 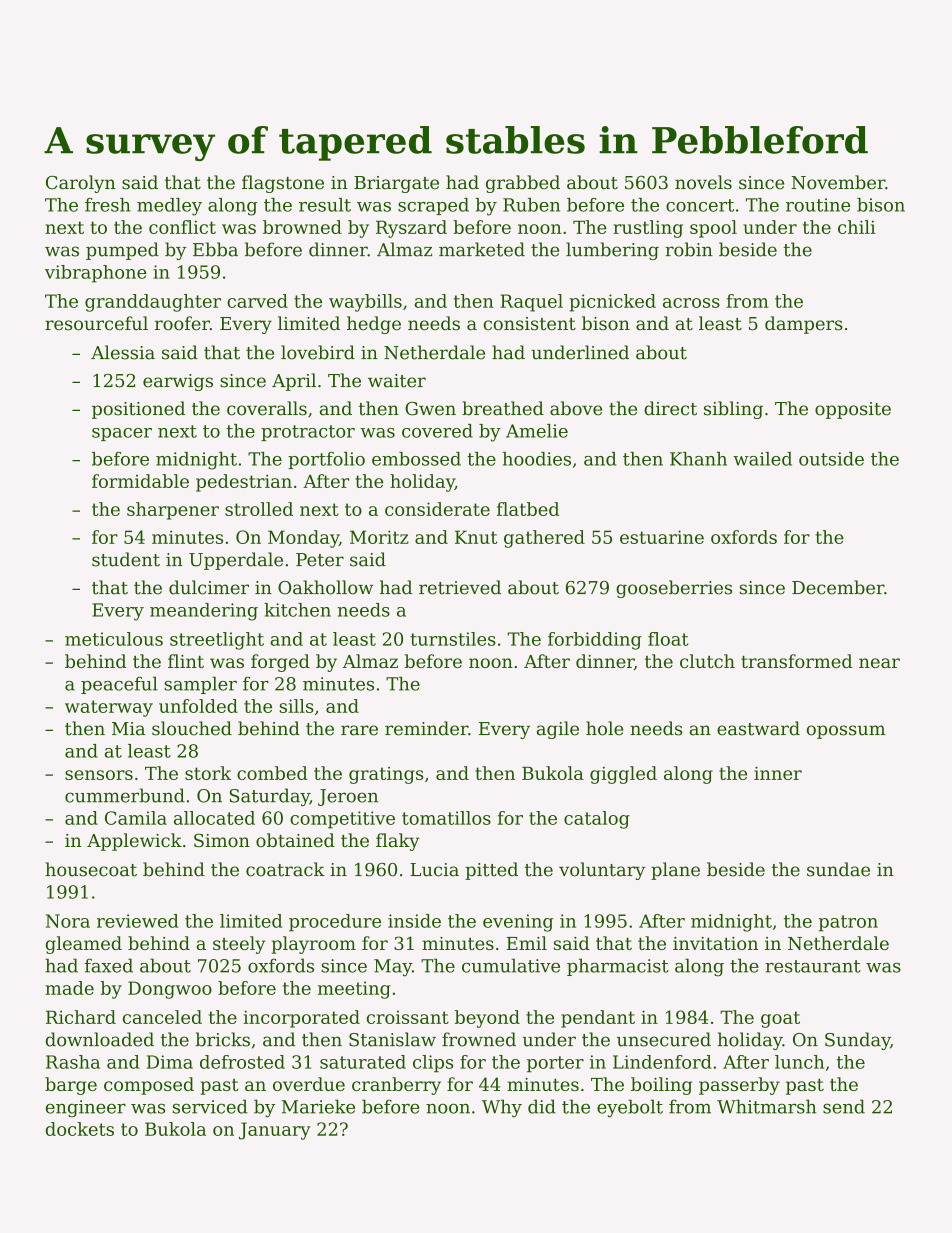 I want to click on retrieved, so click(x=460, y=587).
